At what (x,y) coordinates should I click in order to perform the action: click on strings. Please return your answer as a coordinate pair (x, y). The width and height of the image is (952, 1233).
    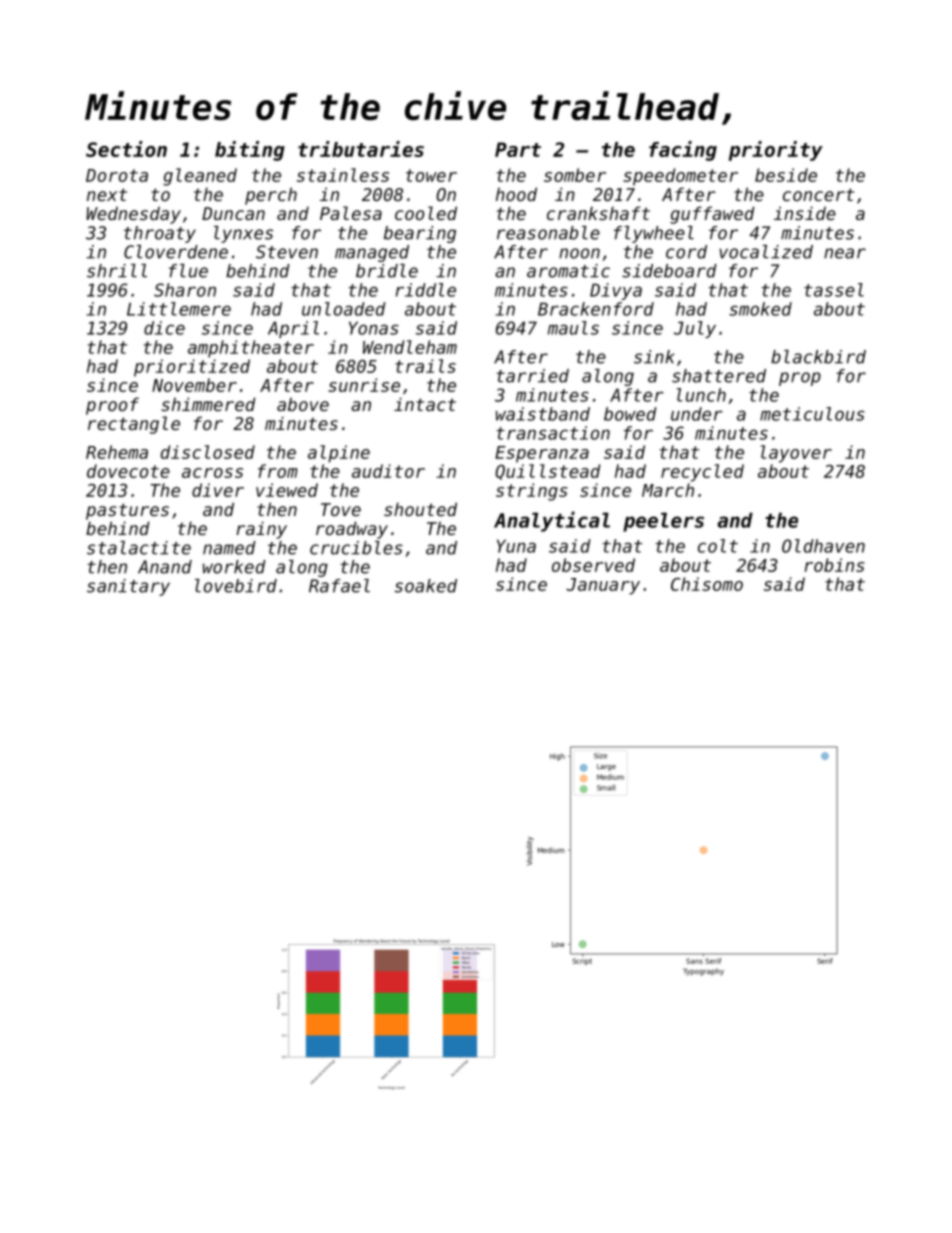
    Looking at the image, I should click on (532, 492).
